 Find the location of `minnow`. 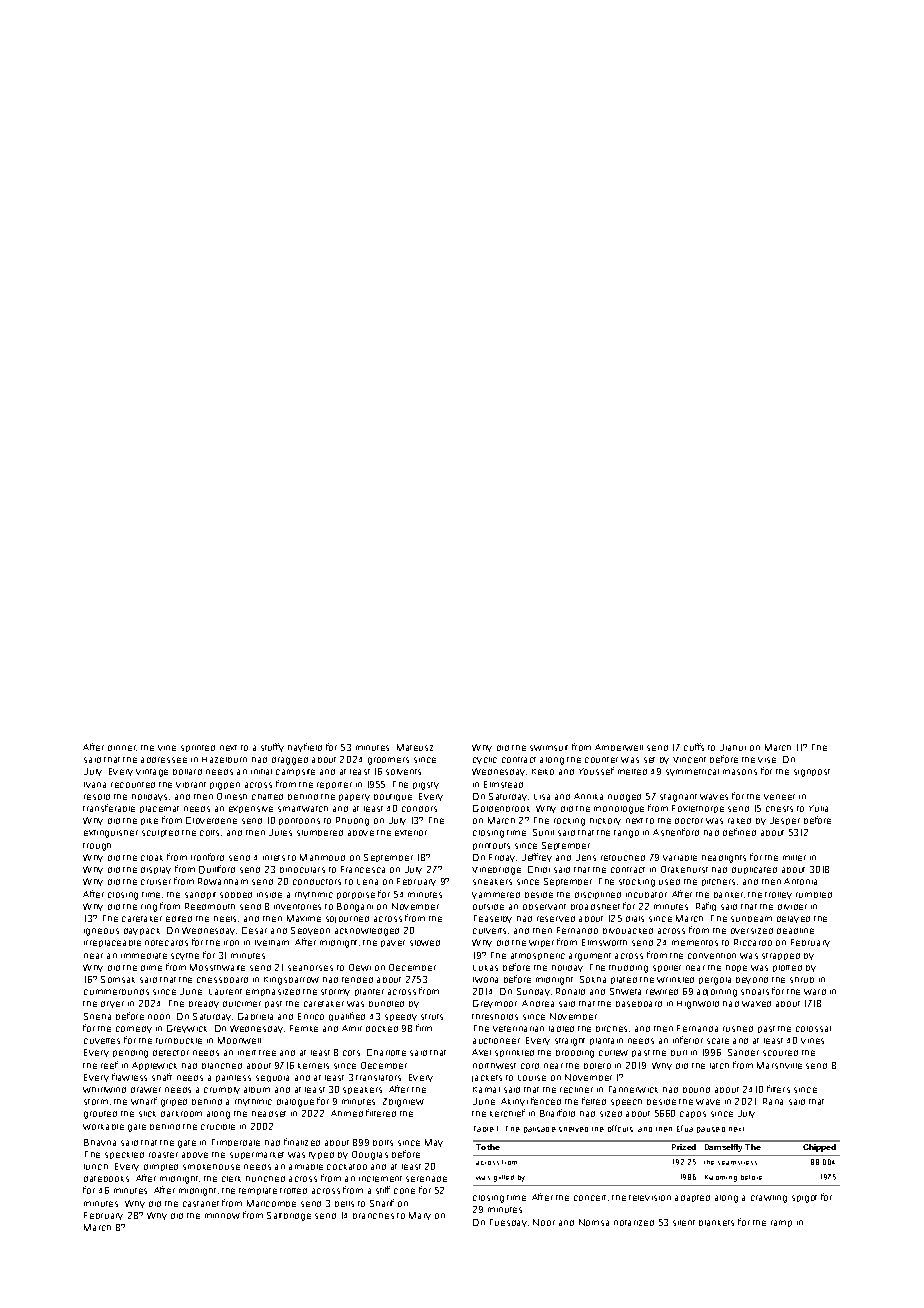

minnow is located at coordinates (222, 1216).
